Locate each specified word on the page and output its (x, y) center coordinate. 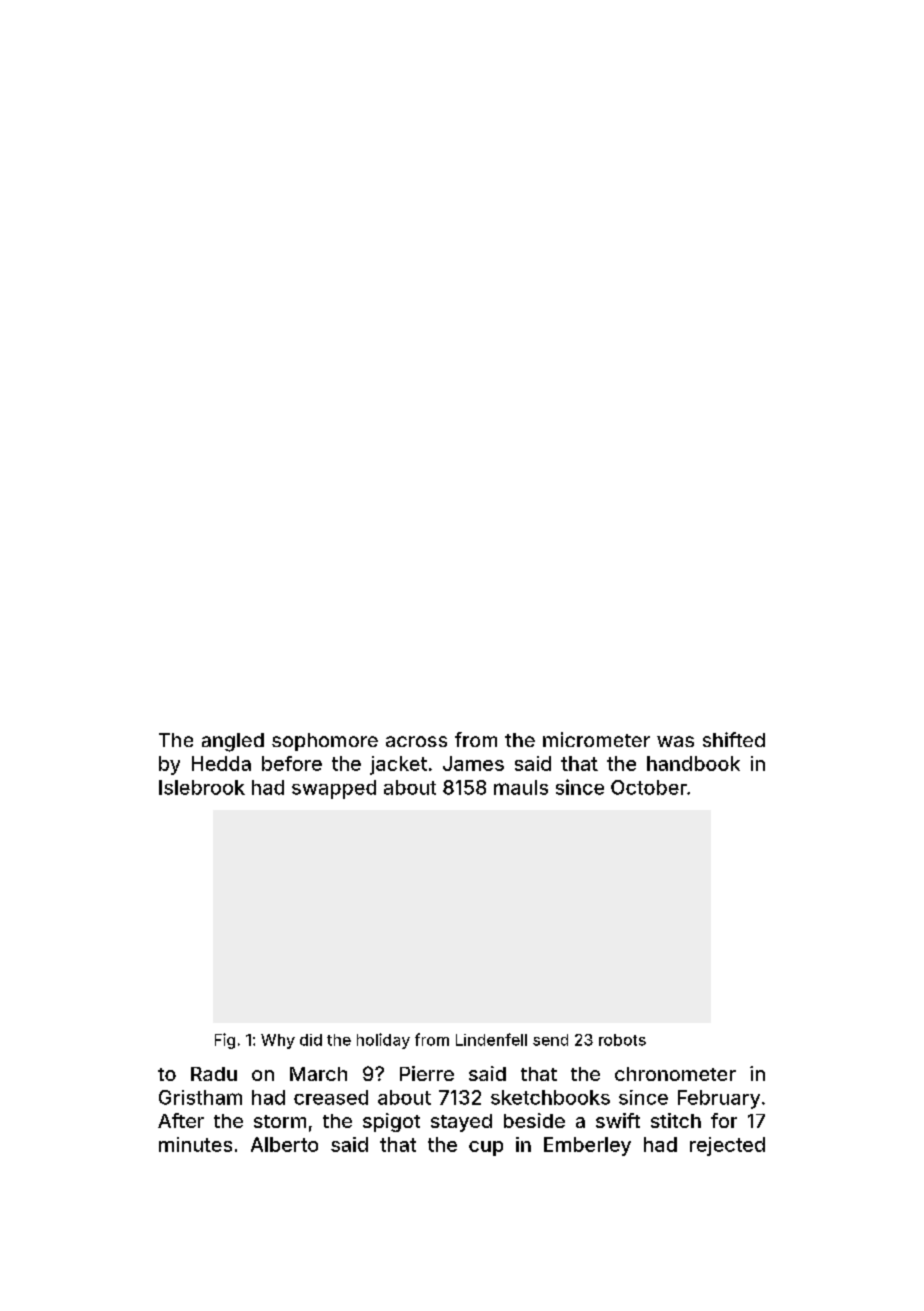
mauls (521, 787)
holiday (383, 1041)
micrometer (596, 739)
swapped (334, 789)
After (181, 1120)
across (416, 741)
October (649, 787)
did (311, 1040)
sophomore (325, 742)
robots (622, 1040)
